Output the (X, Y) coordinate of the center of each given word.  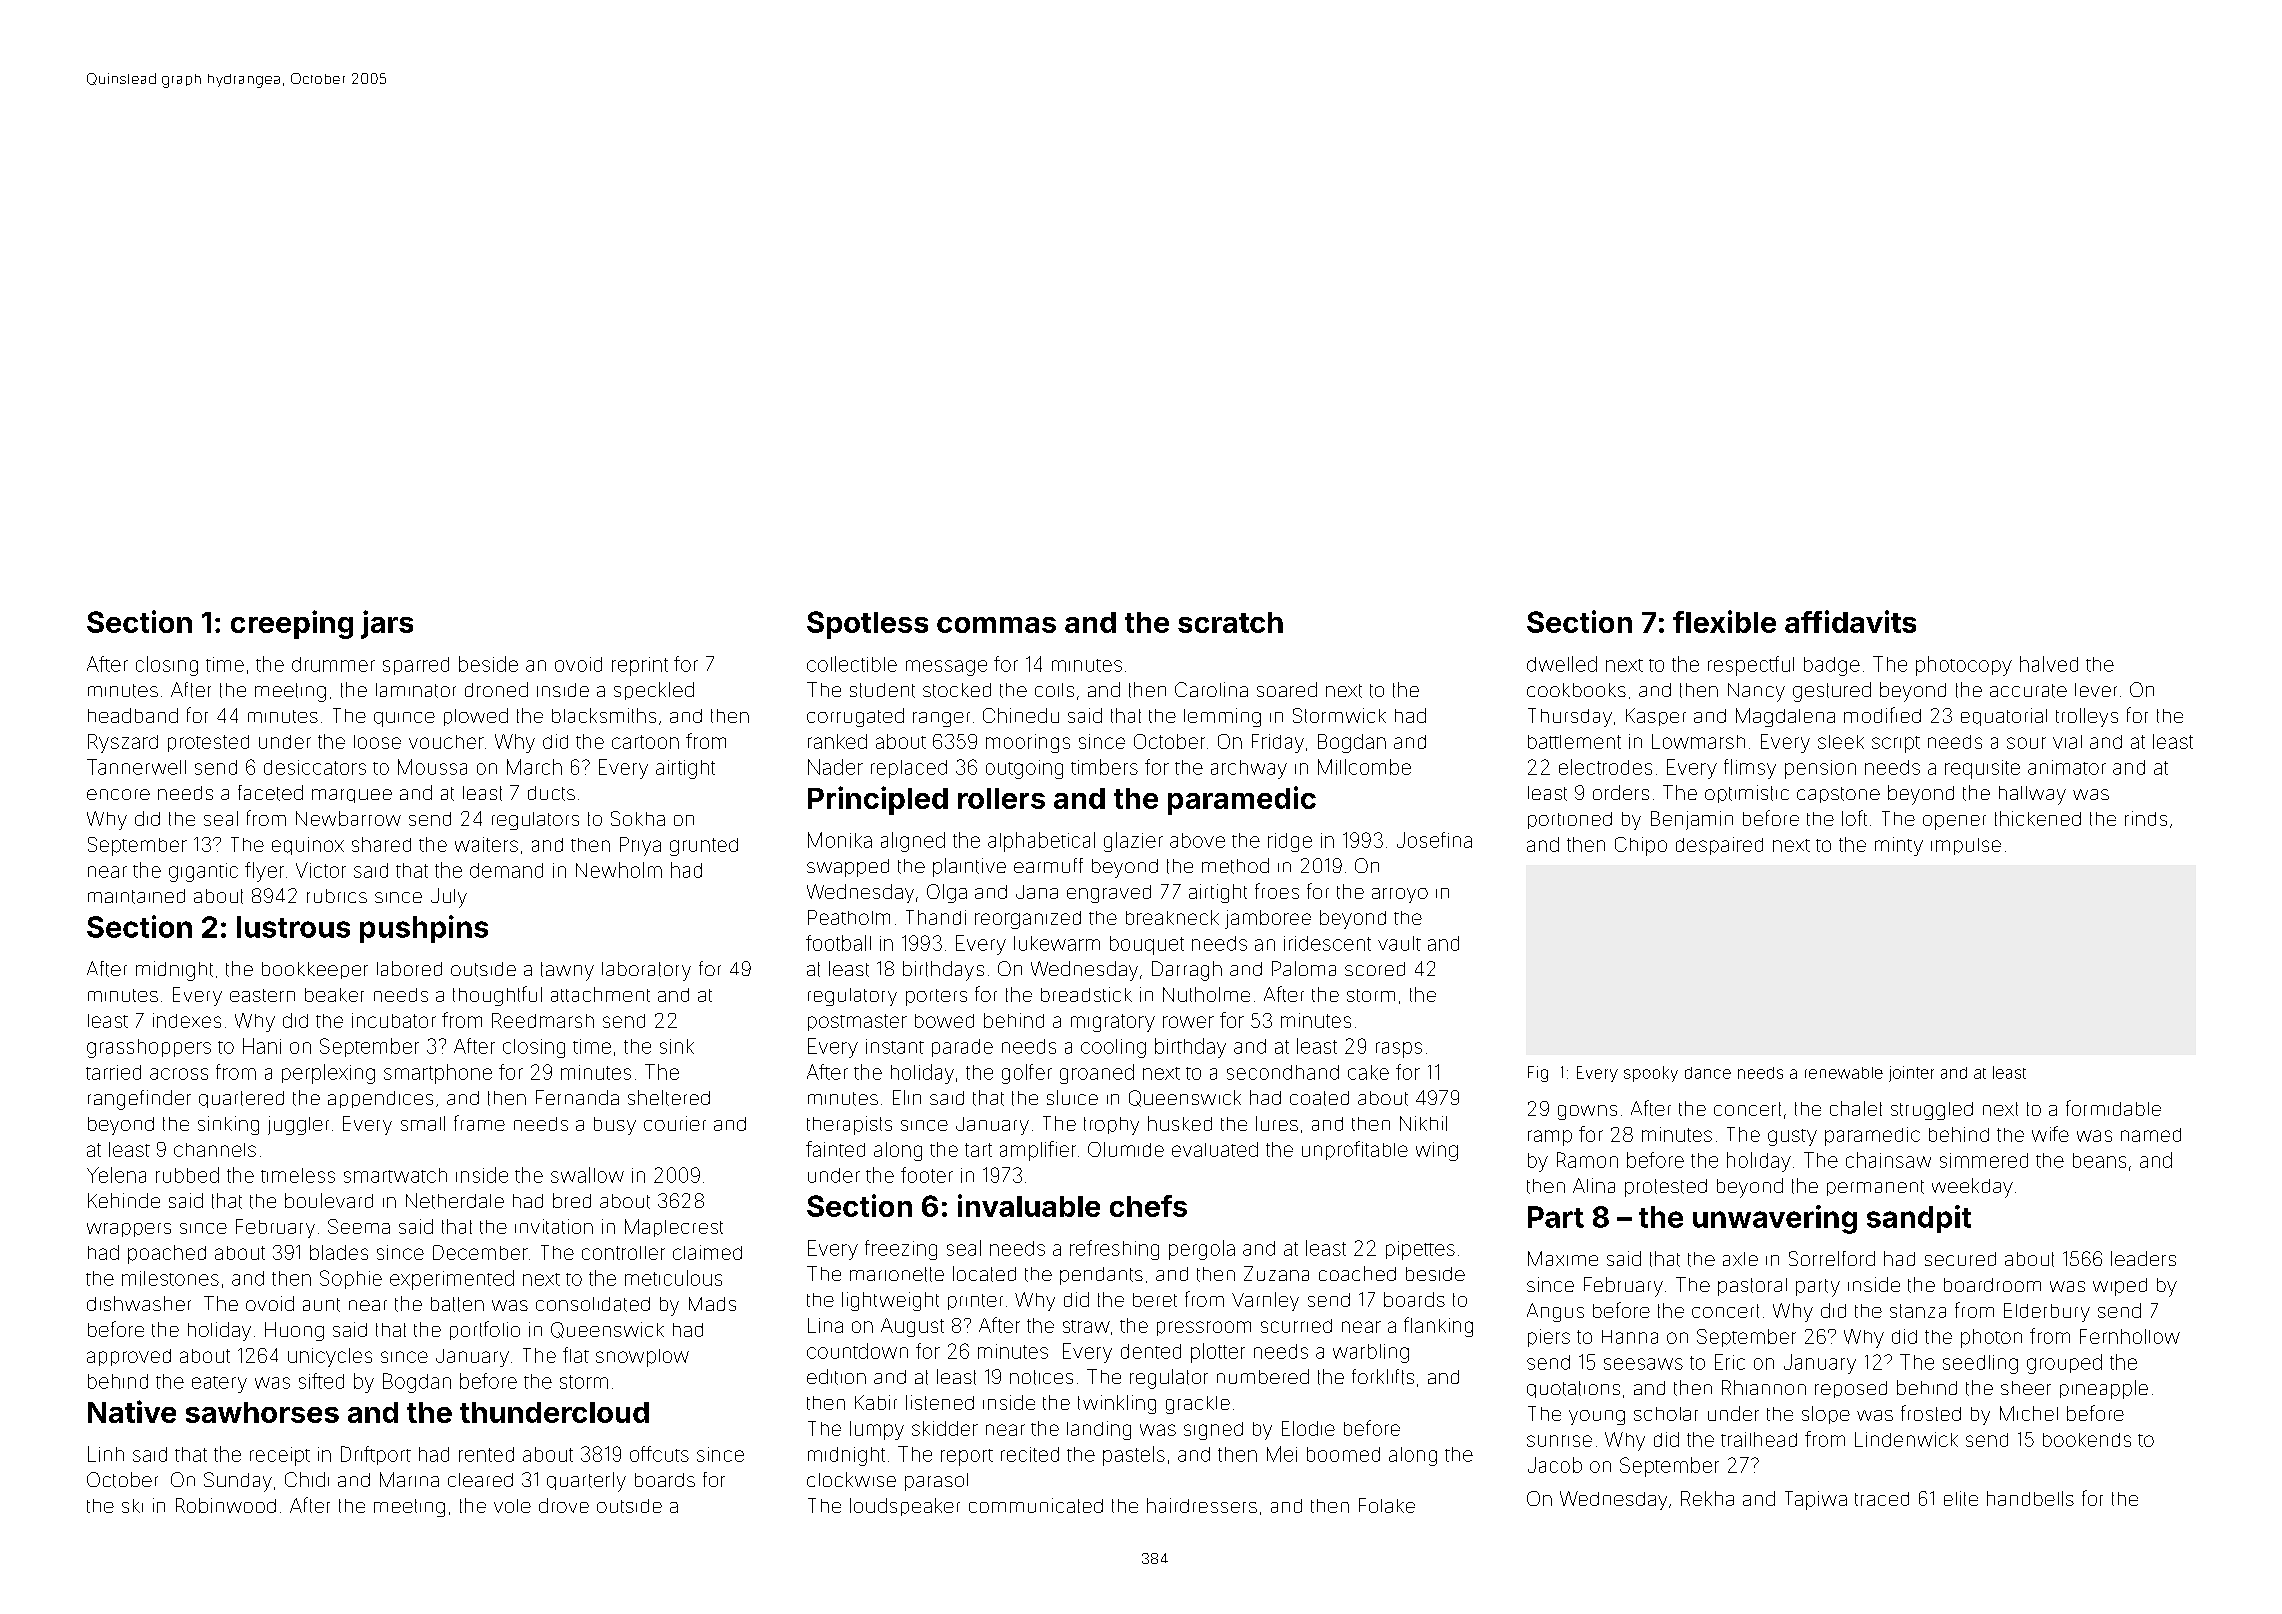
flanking (1438, 1327)
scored (1375, 969)
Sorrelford (1832, 1258)
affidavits (1850, 621)
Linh (106, 1454)
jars (387, 624)
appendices (380, 1099)
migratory (1113, 1023)
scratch (1230, 622)
